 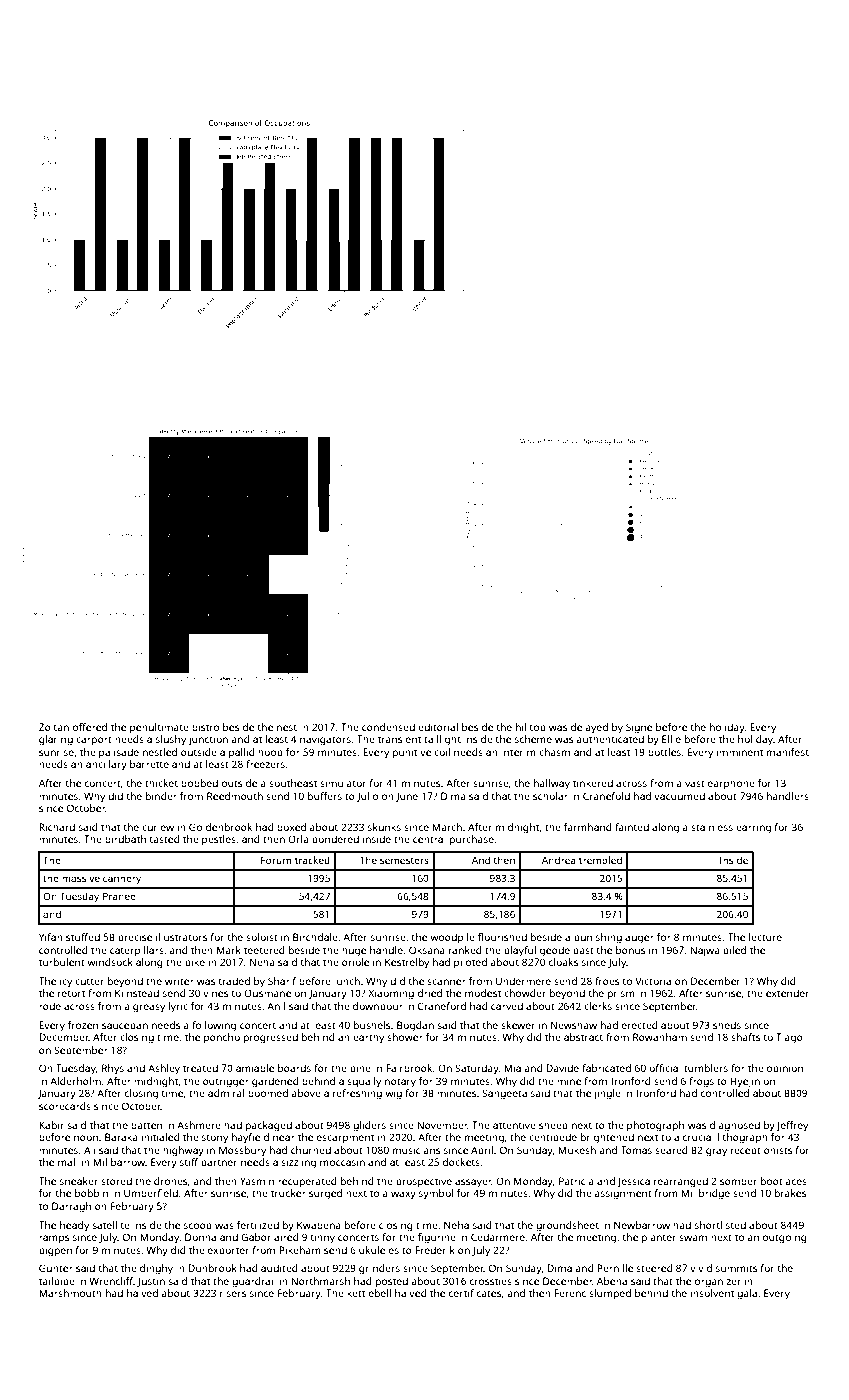 What do you see at coordinates (403, 1195) in the screenshot?
I see `waxy` at bounding box center [403, 1195].
